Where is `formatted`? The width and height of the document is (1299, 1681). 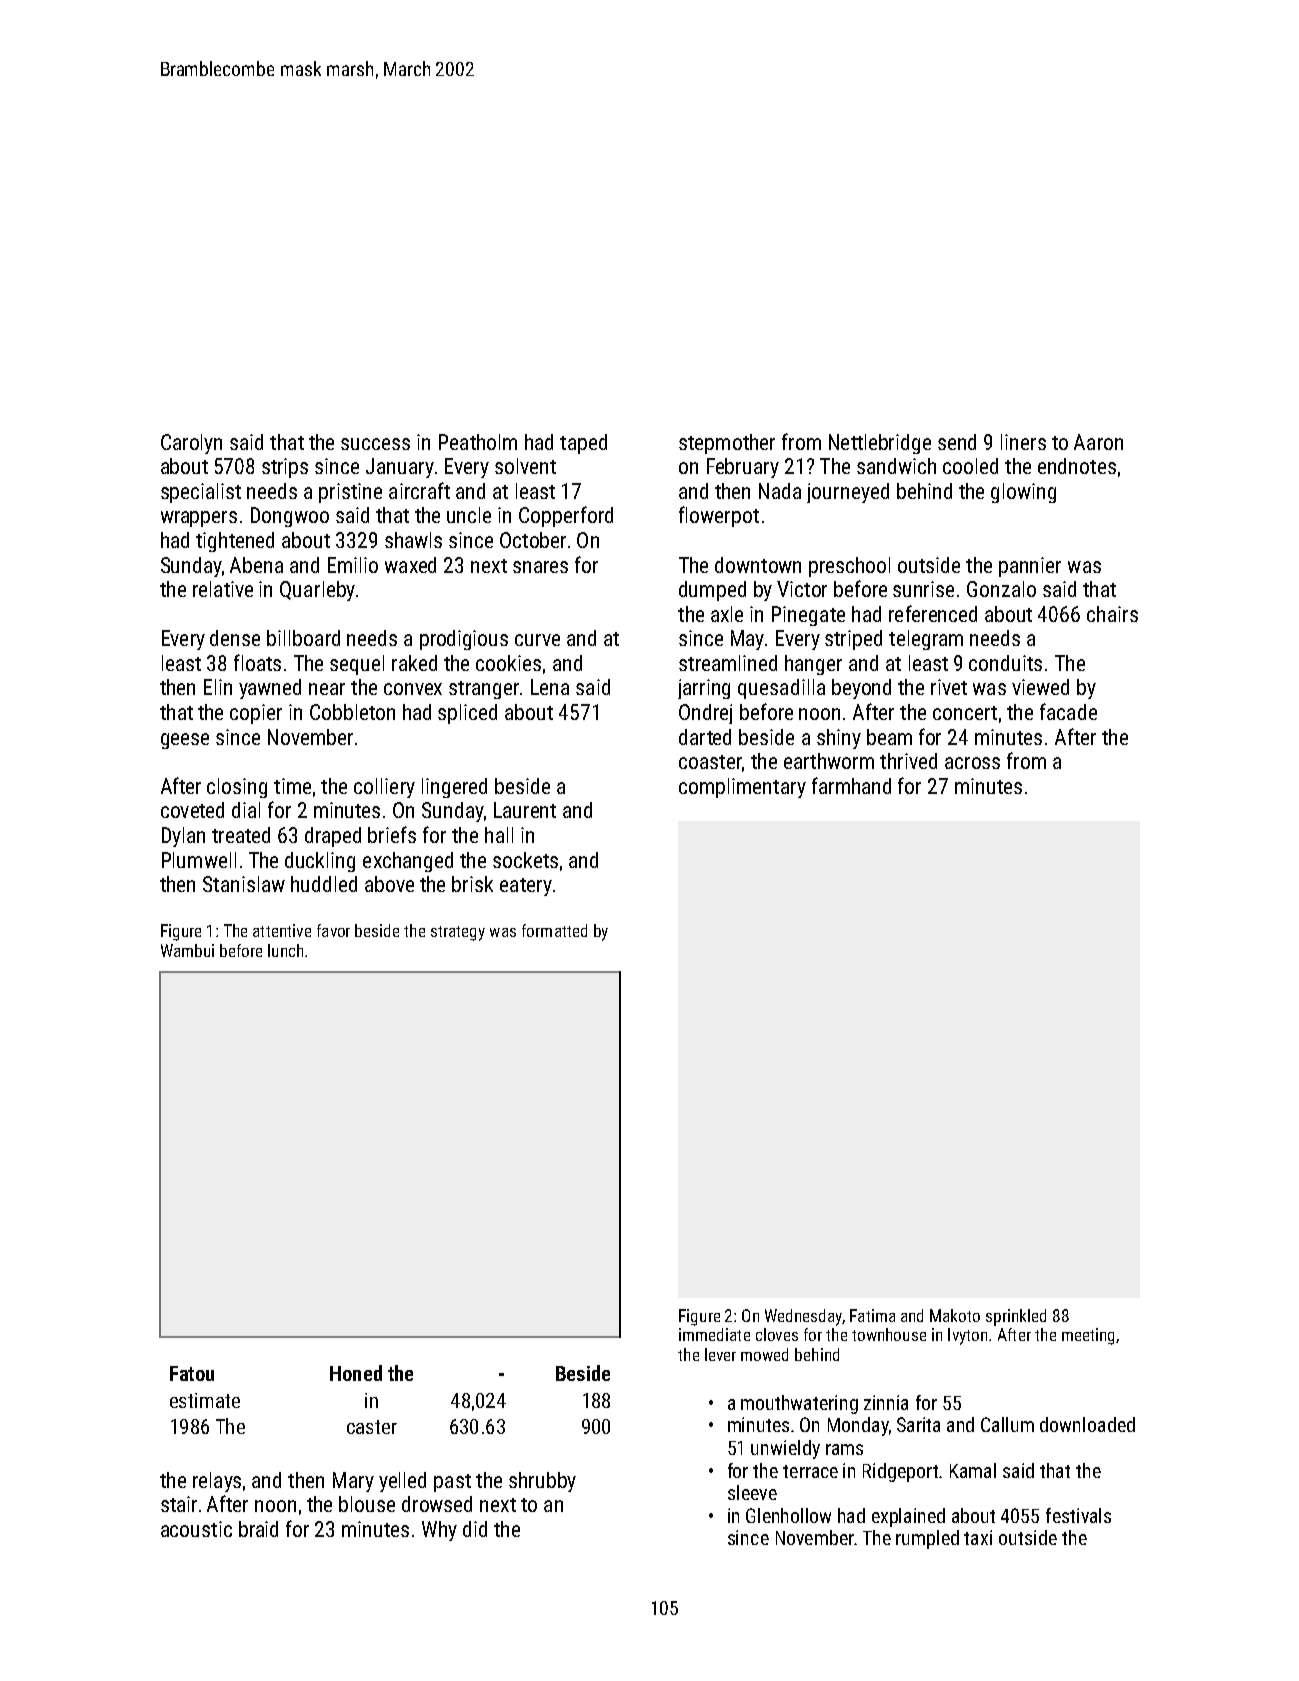 formatted is located at coordinates (554, 930).
